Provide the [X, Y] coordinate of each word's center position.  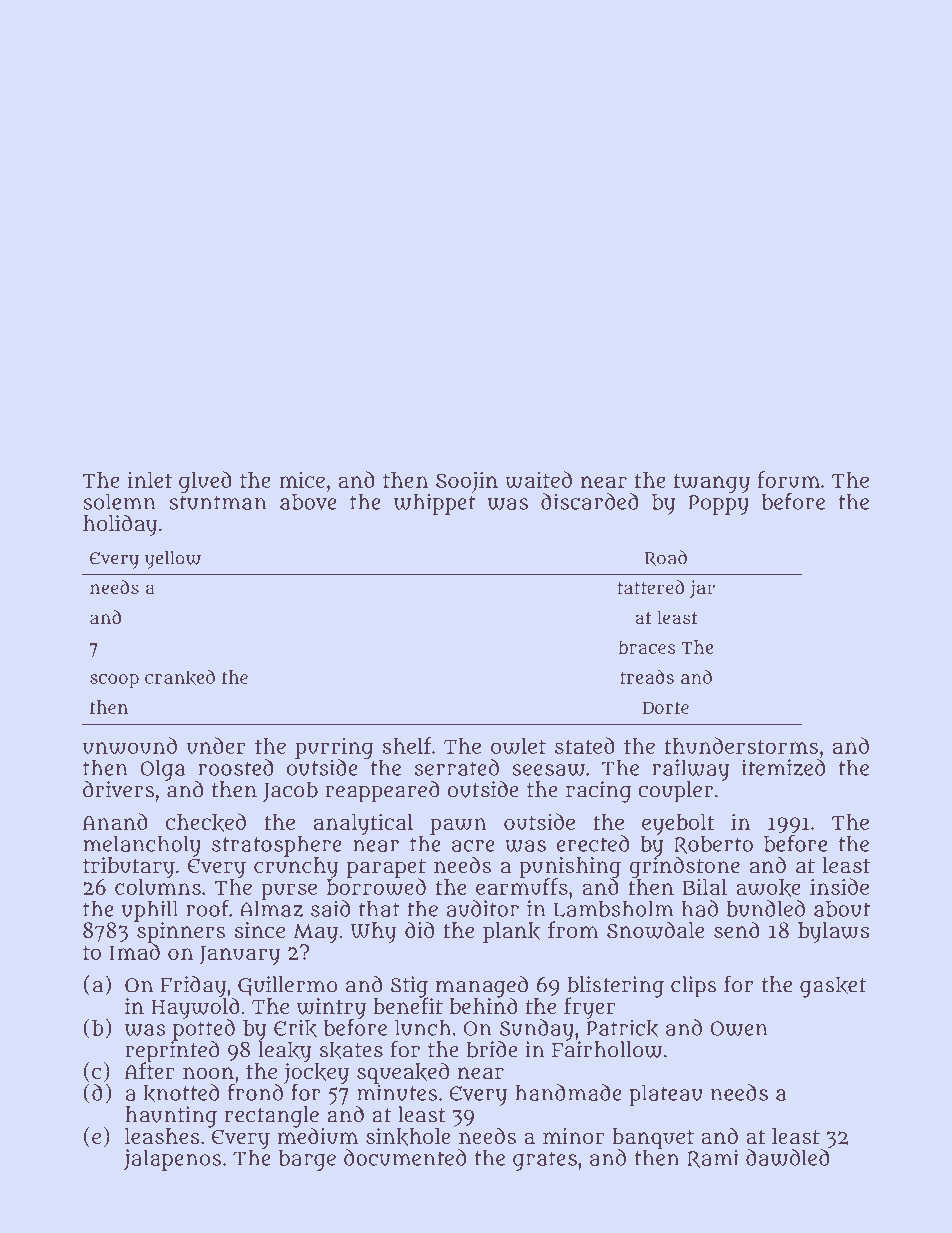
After [149, 1070]
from [573, 929]
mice [302, 480]
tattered [650, 587]
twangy [712, 483]
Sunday [537, 1030]
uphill [150, 911]
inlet [150, 480]
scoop [114, 681]
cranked [180, 677]
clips [694, 987]
